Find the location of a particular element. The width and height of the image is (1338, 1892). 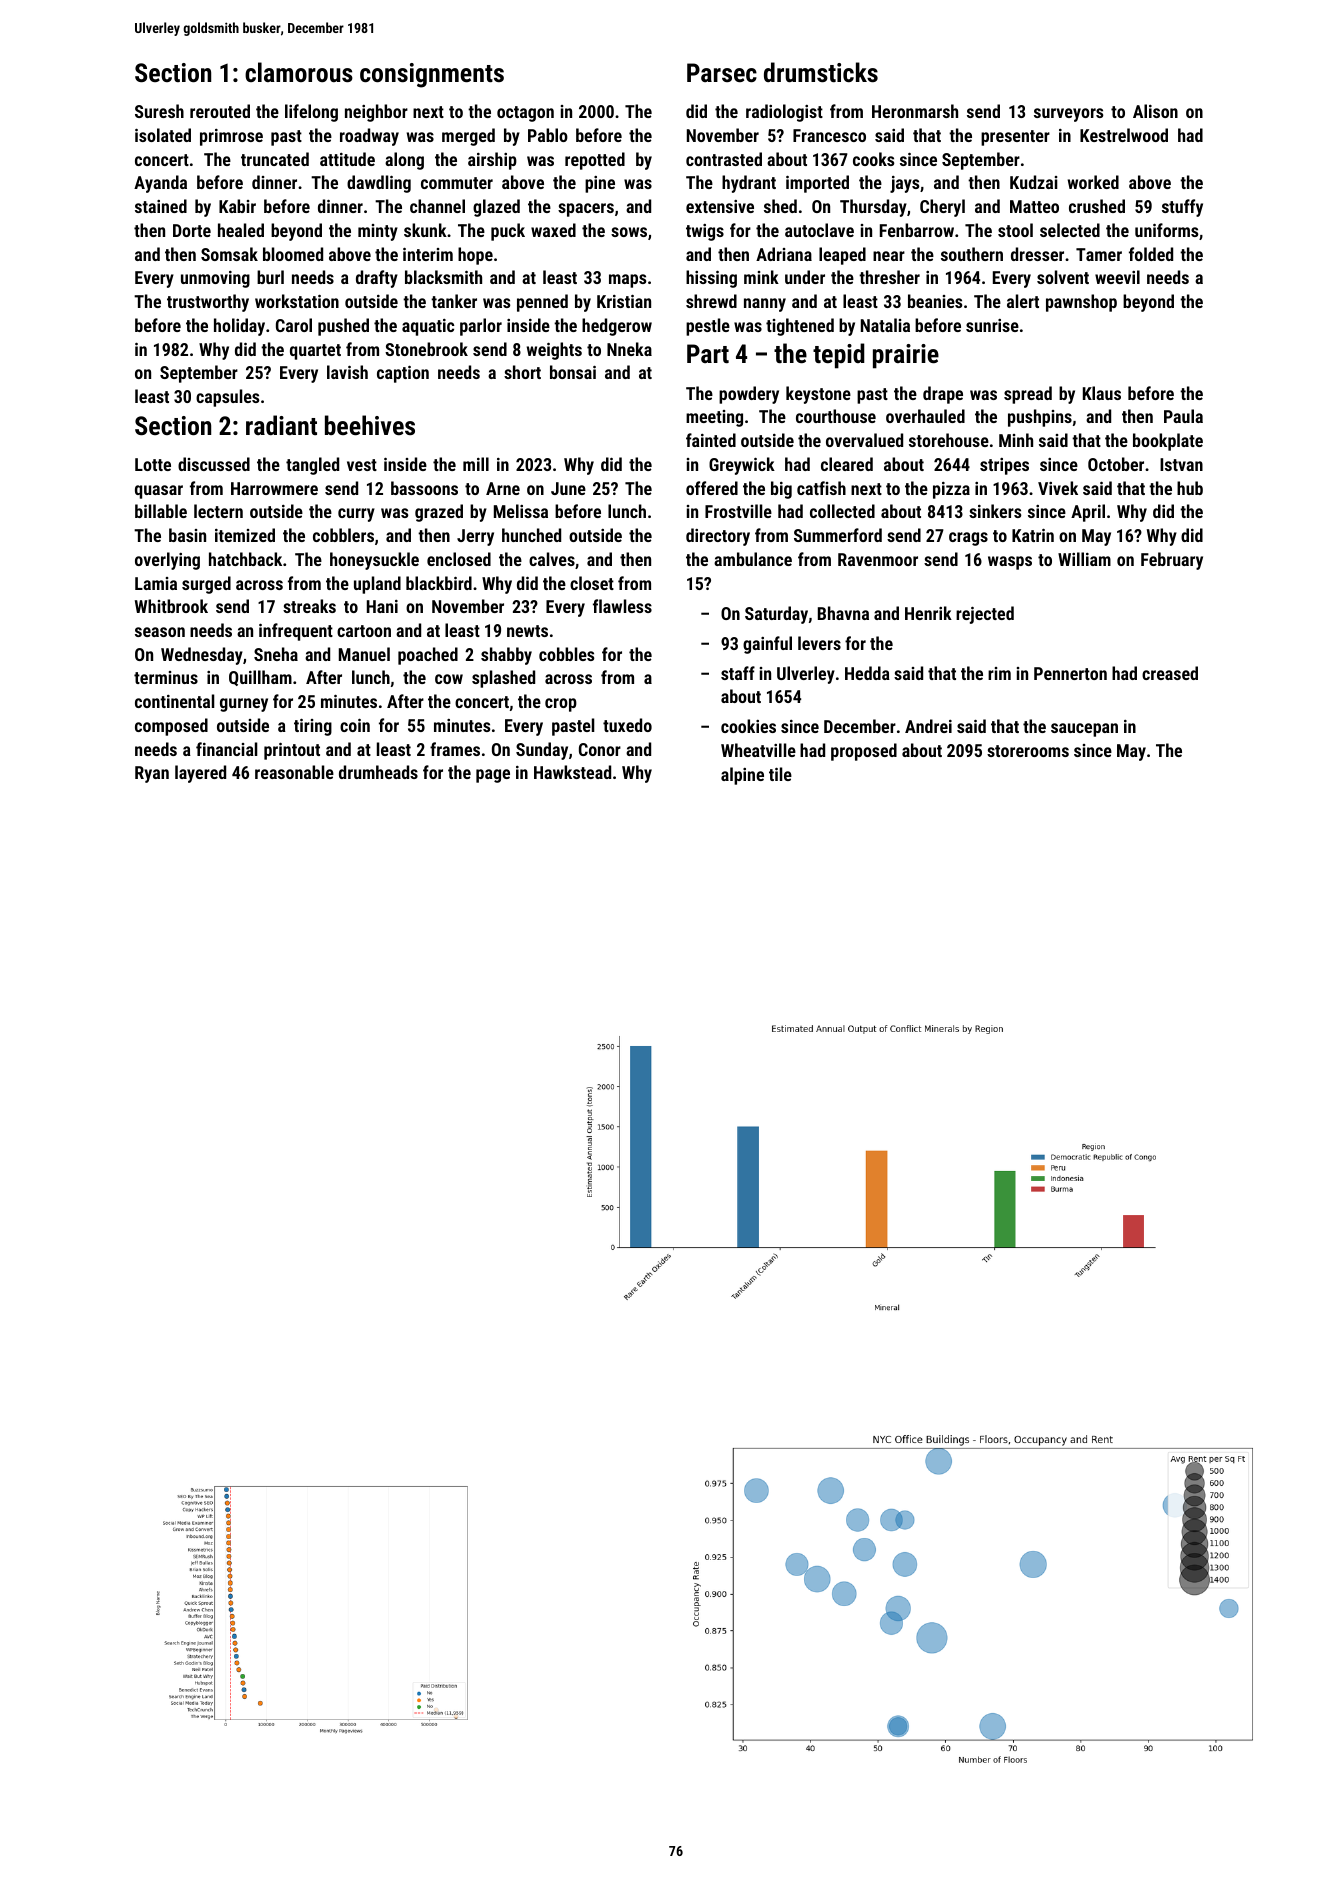

surveyors is located at coordinates (1068, 115).
